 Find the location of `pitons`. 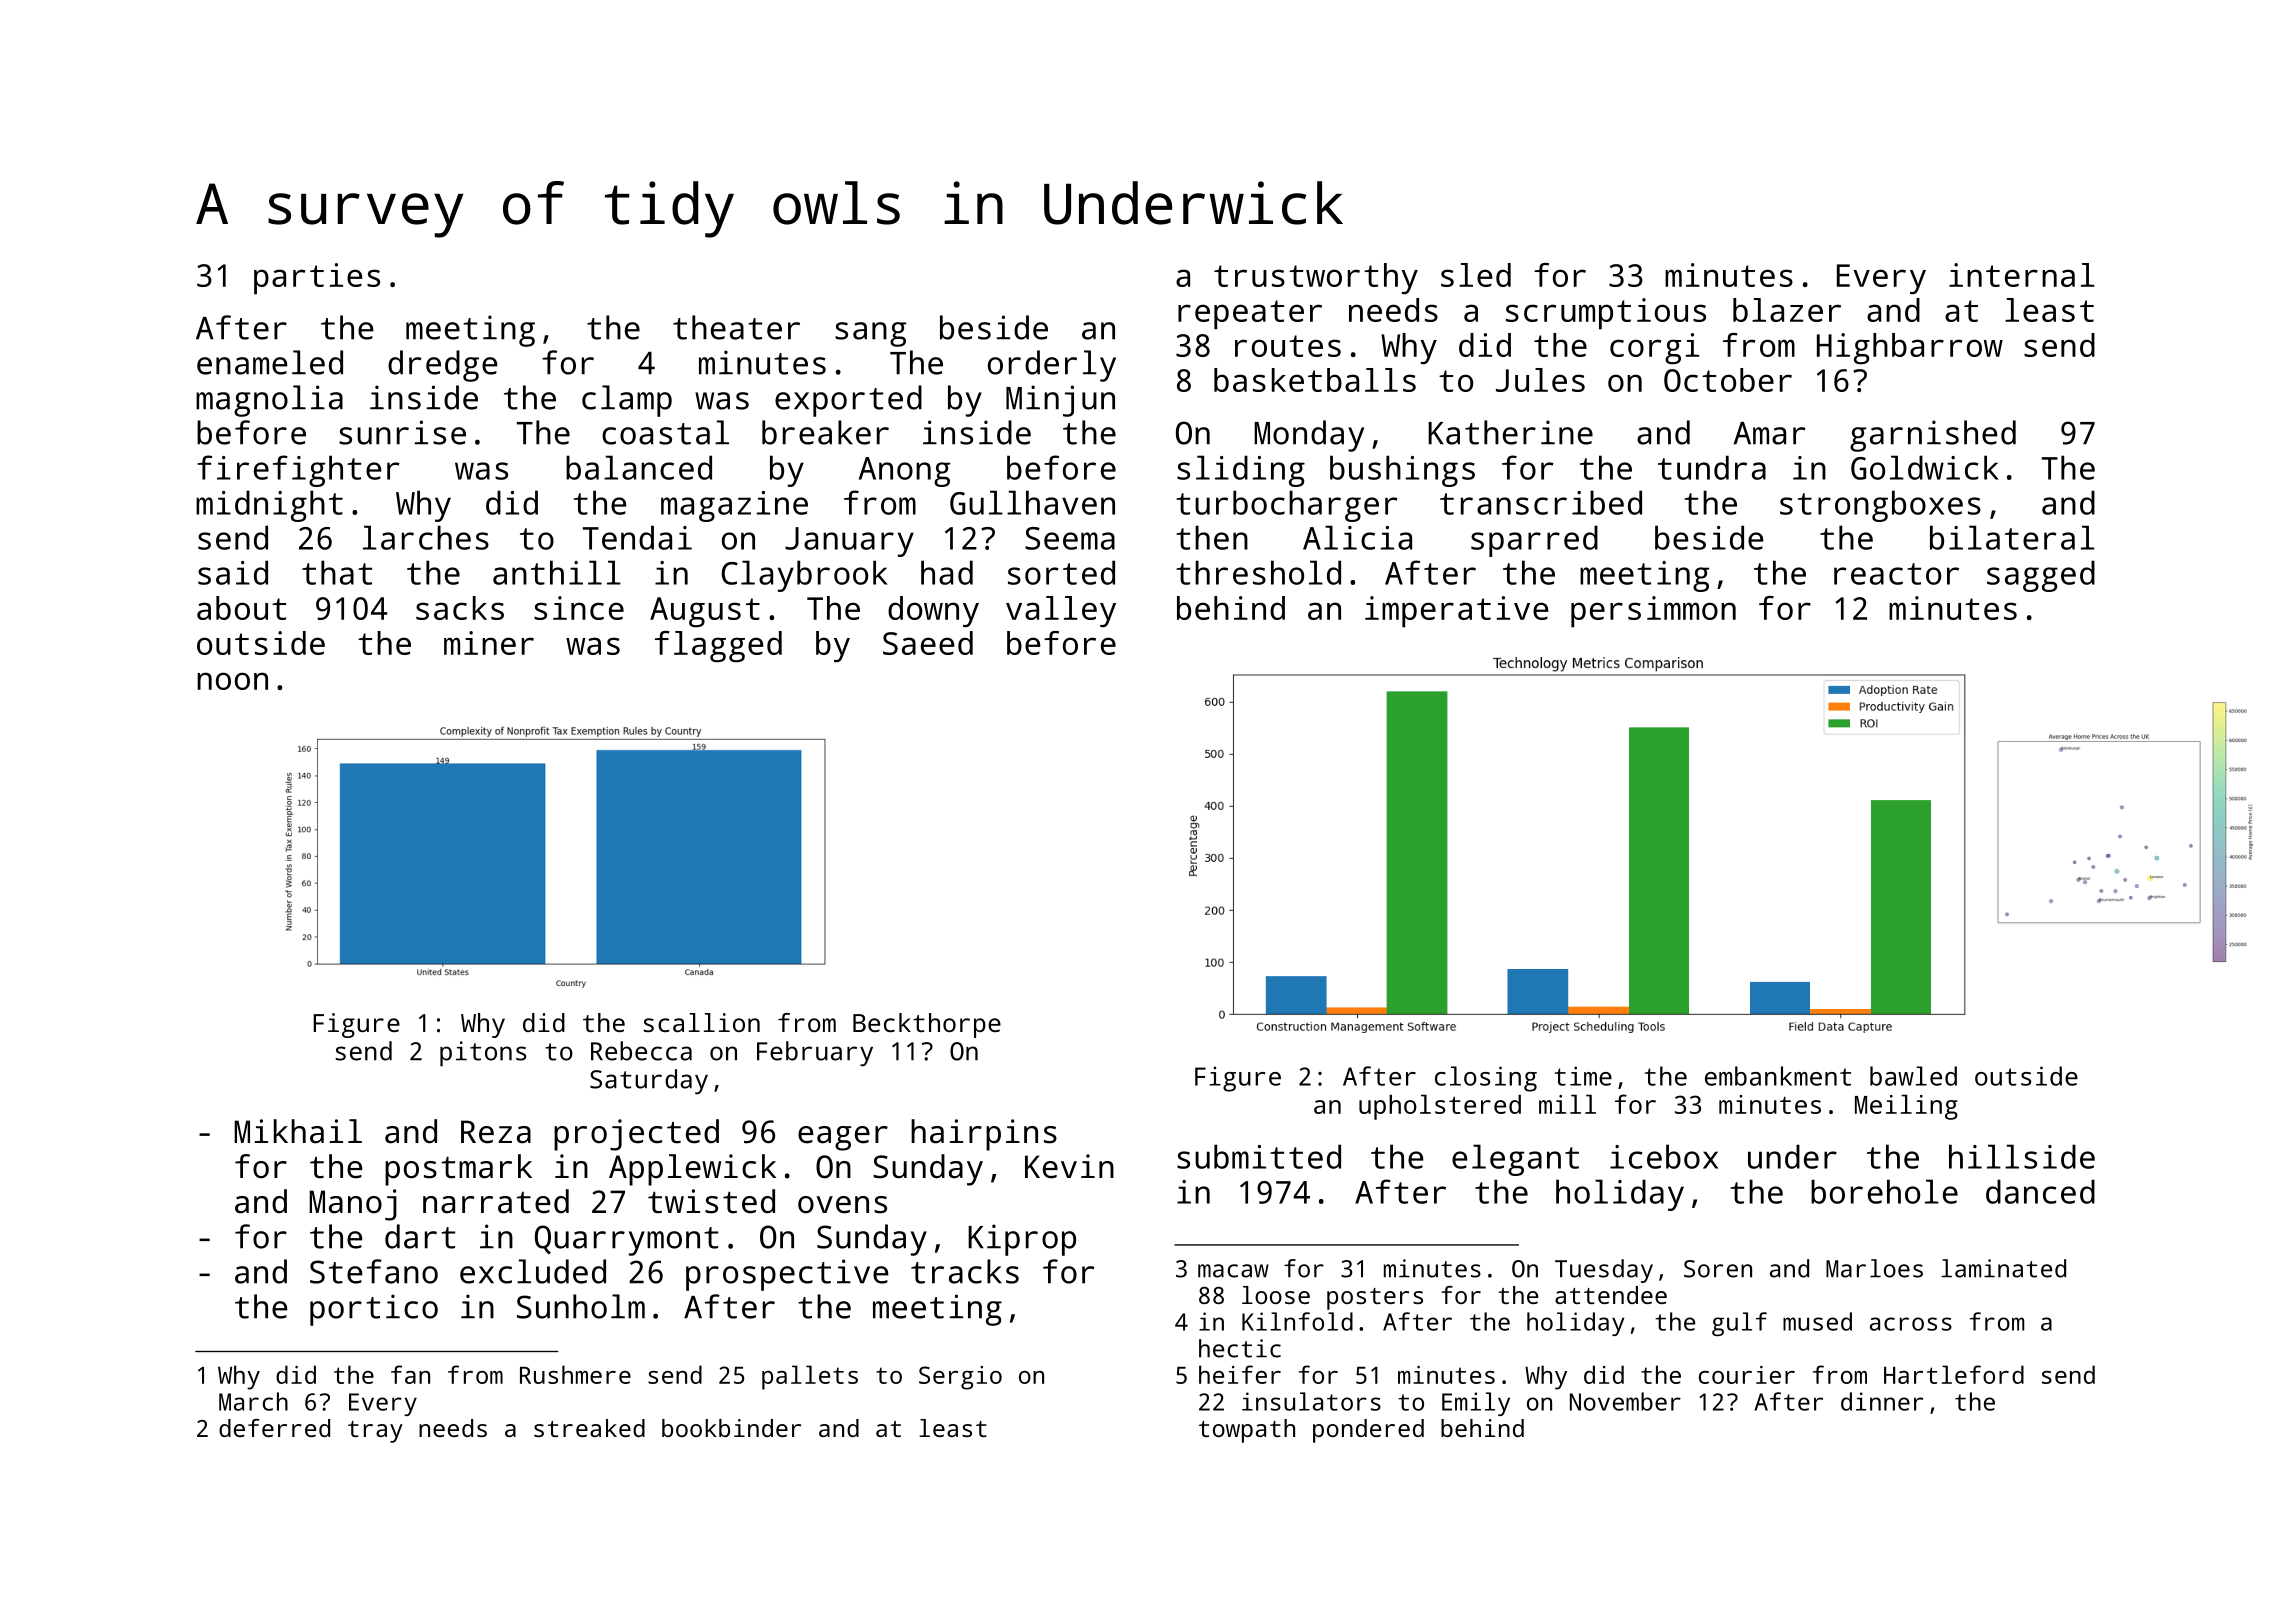

pitons is located at coordinates (483, 1054).
